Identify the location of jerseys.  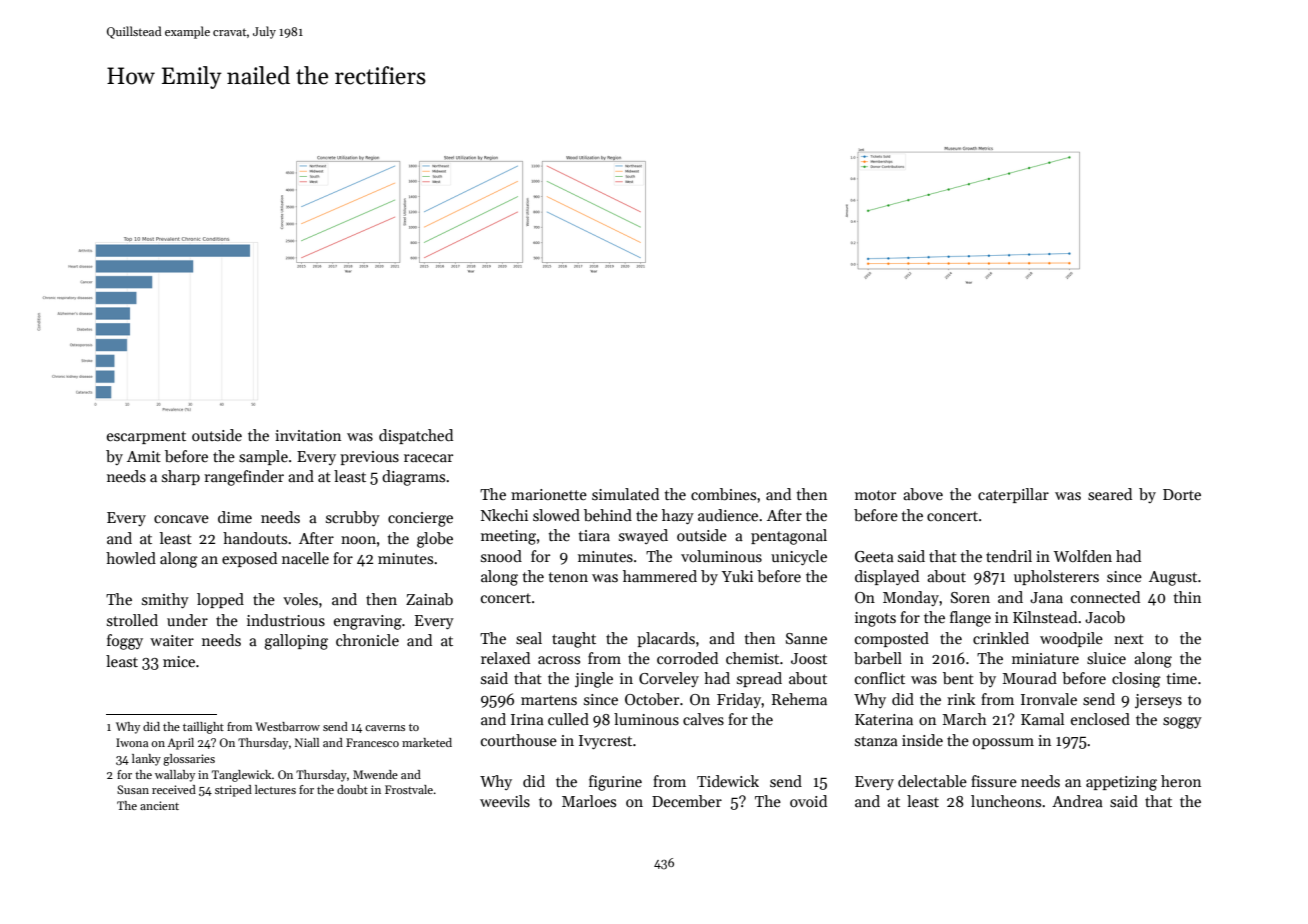
(1158, 701).
